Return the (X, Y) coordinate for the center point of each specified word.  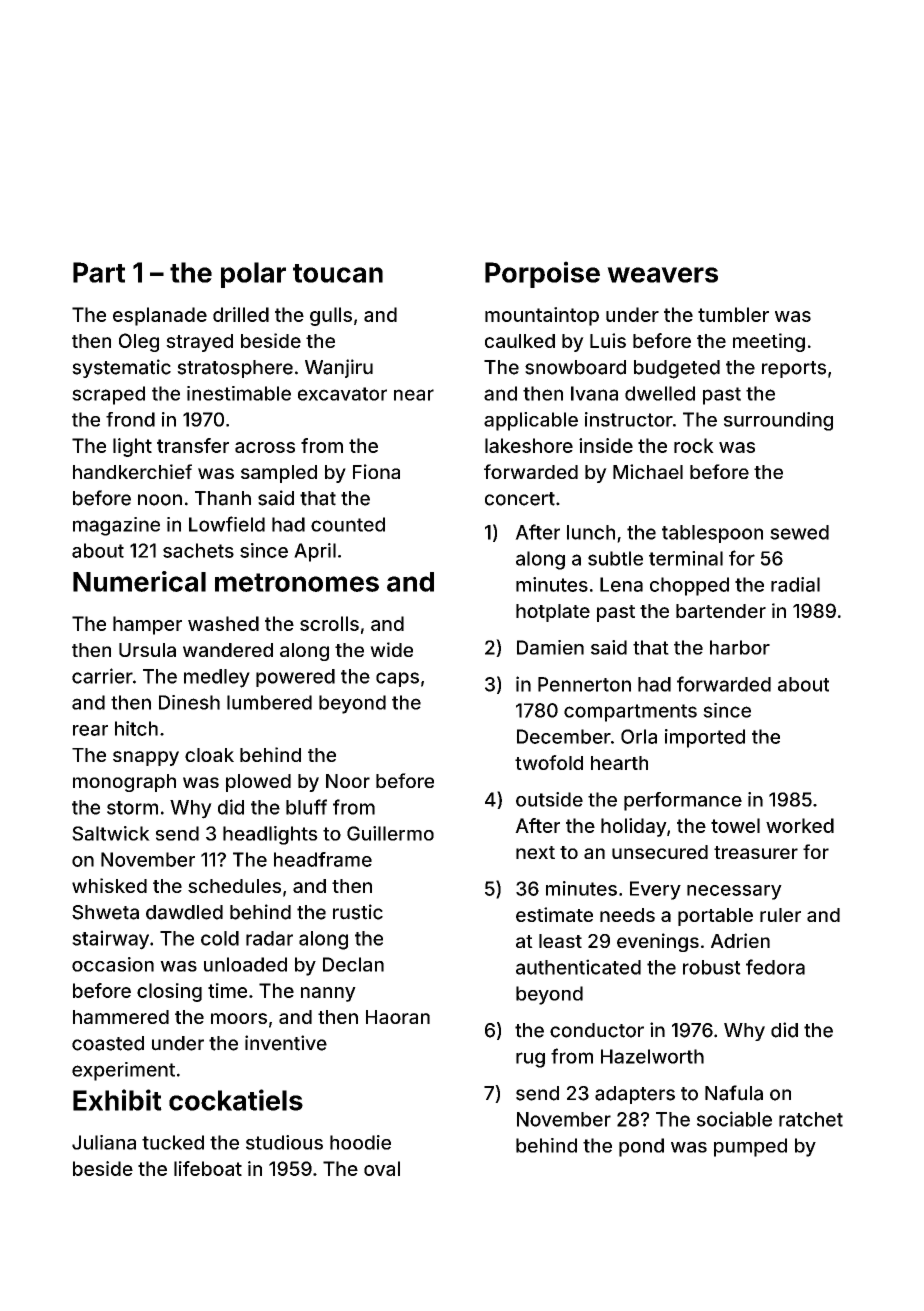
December (564, 736)
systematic (121, 368)
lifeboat (208, 1168)
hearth (619, 763)
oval (382, 1168)
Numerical (139, 581)
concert (520, 499)
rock (694, 445)
